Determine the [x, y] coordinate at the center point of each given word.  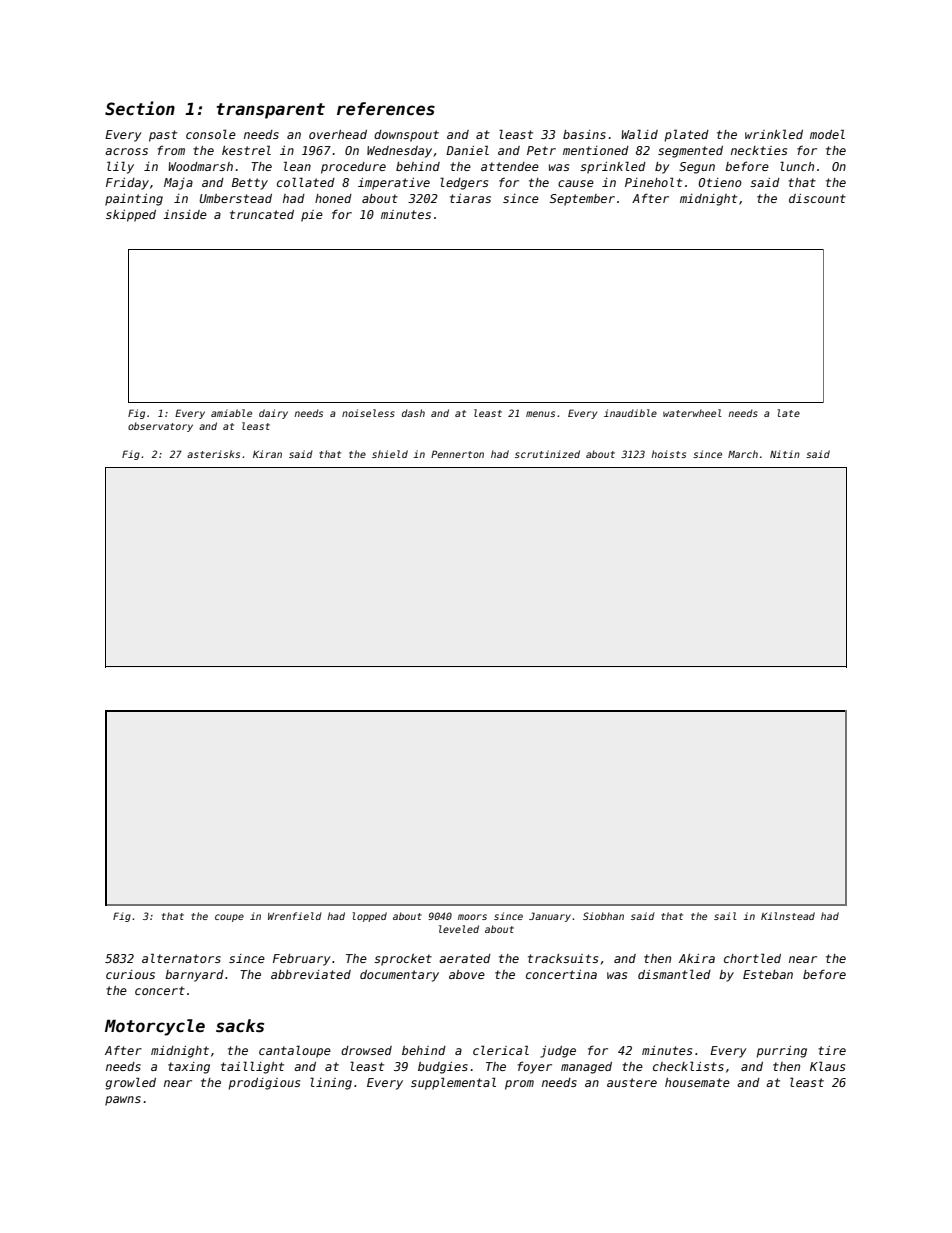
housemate [697, 1082]
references [386, 109]
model [827, 134]
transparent [271, 111]
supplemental [453, 1083]
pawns [123, 1101]
